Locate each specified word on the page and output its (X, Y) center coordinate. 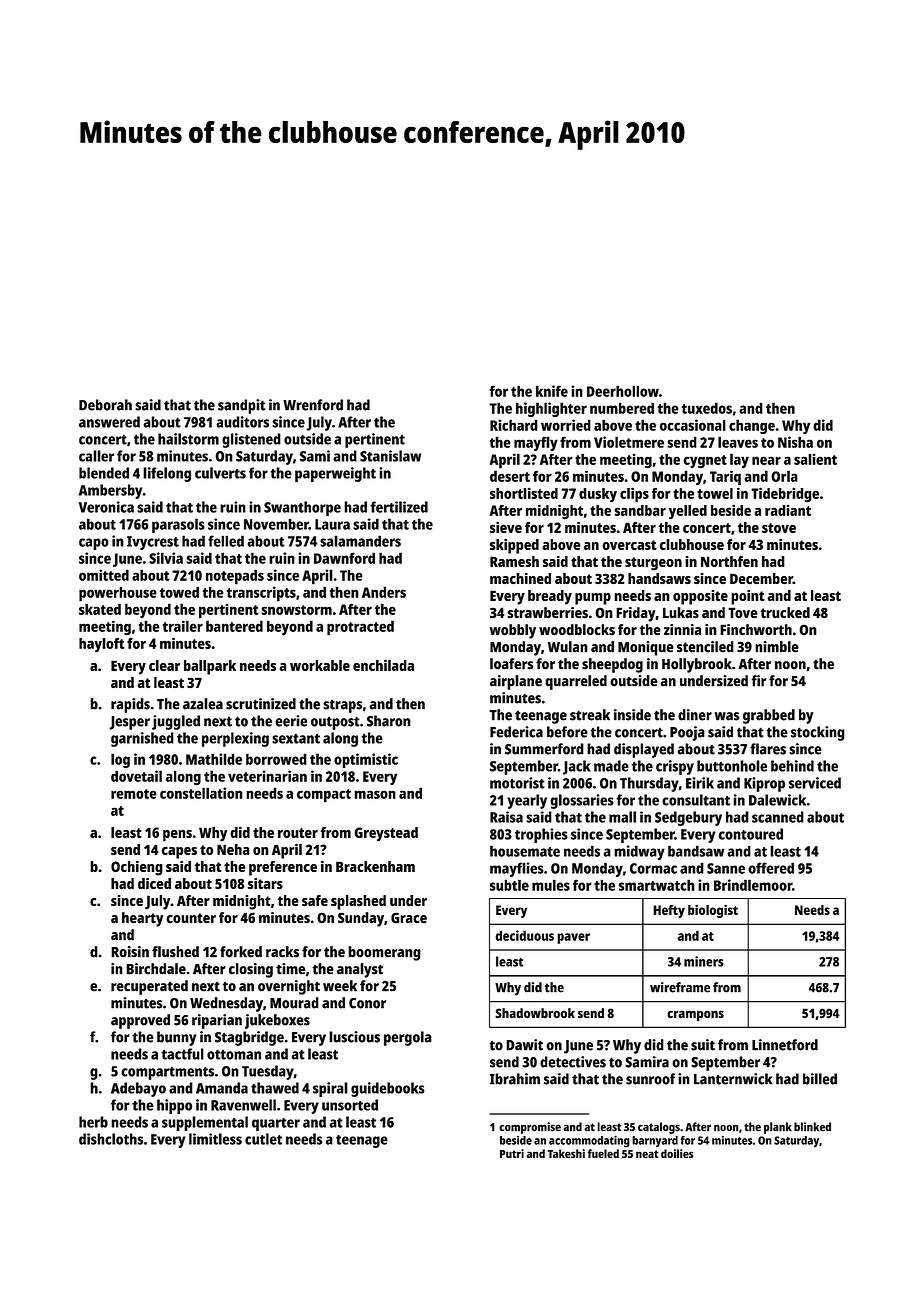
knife (552, 391)
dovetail (136, 776)
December (761, 578)
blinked (812, 1127)
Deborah (105, 405)
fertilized (399, 507)
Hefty (669, 911)
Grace (409, 918)
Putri (512, 1153)
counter (191, 918)
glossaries (582, 801)
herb (93, 1122)
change (752, 426)
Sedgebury (688, 818)
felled (226, 541)
